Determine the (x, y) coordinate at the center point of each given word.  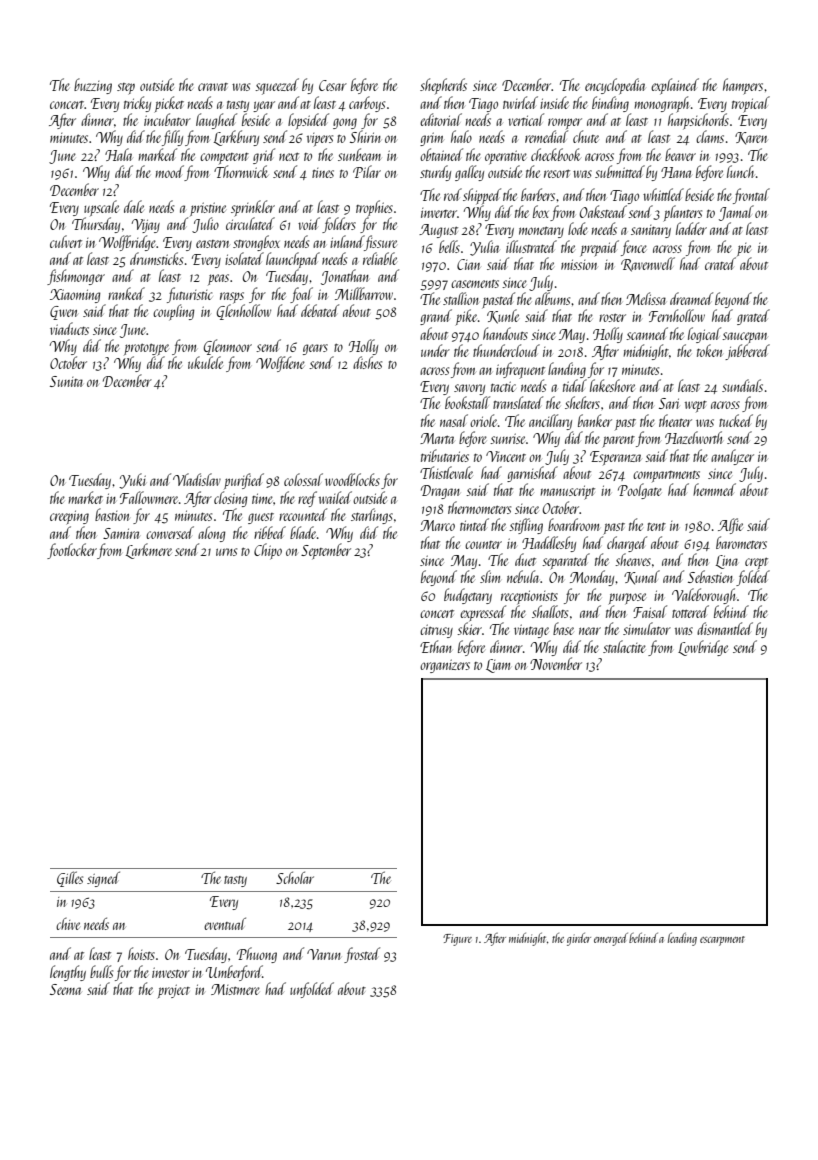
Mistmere (235, 989)
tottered (690, 611)
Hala (118, 154)
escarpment (722, 941)
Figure (457, 940)
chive (68, 924)
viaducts (69, 328)
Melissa (646, 298)
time (263, 498)
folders (339, 225)
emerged (611, 939)
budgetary (468, 596)
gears (315, 349)
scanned (647, 333)
